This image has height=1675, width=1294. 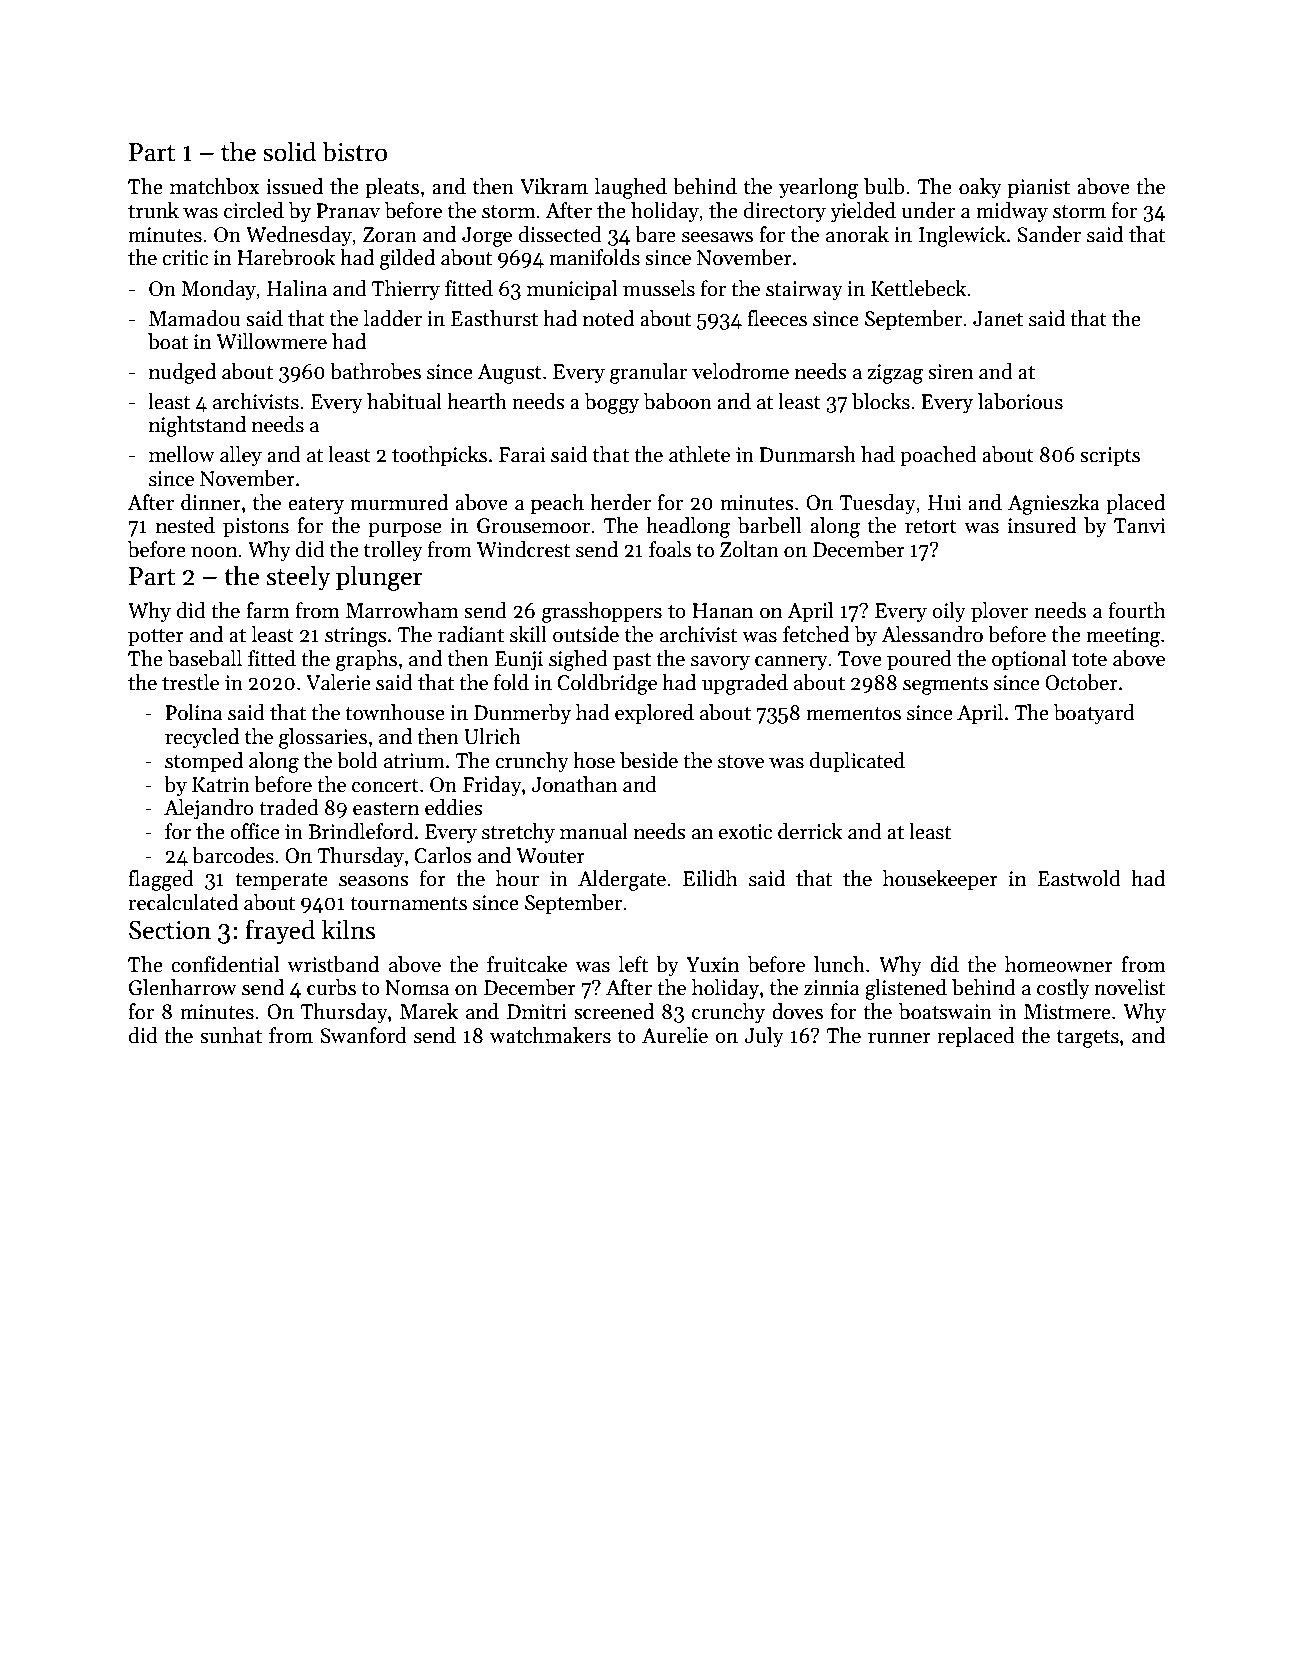 I want to click on seesaws, so click(x=717, y=237).
